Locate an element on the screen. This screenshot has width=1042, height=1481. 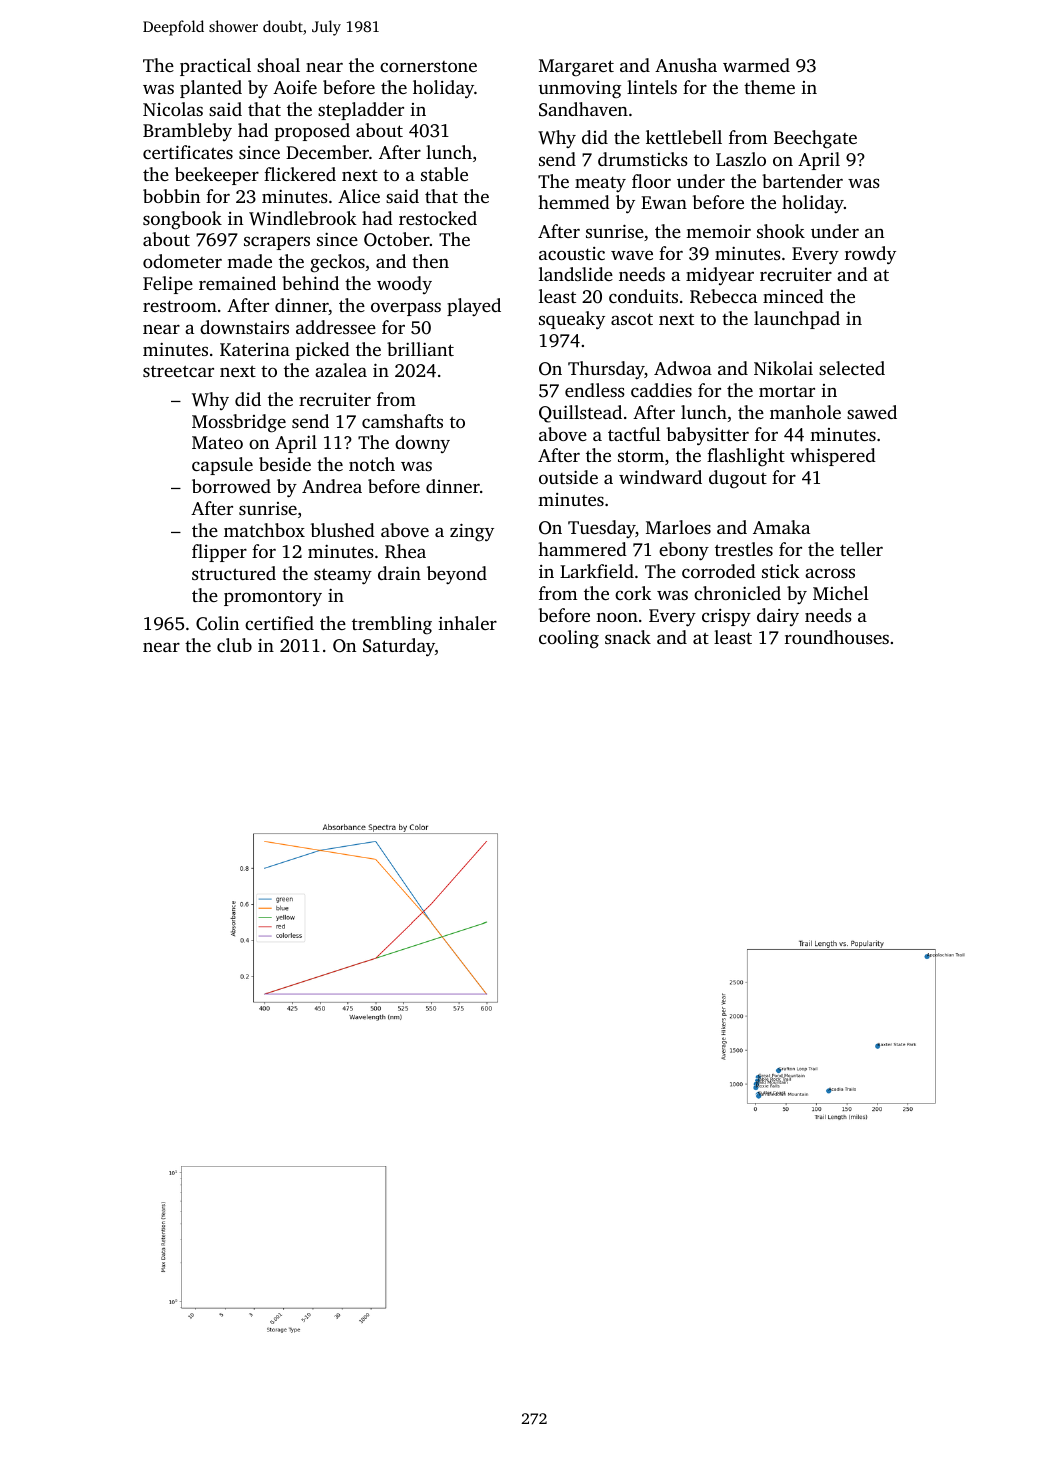
roundhouses is located at coordinates (837, 637).
